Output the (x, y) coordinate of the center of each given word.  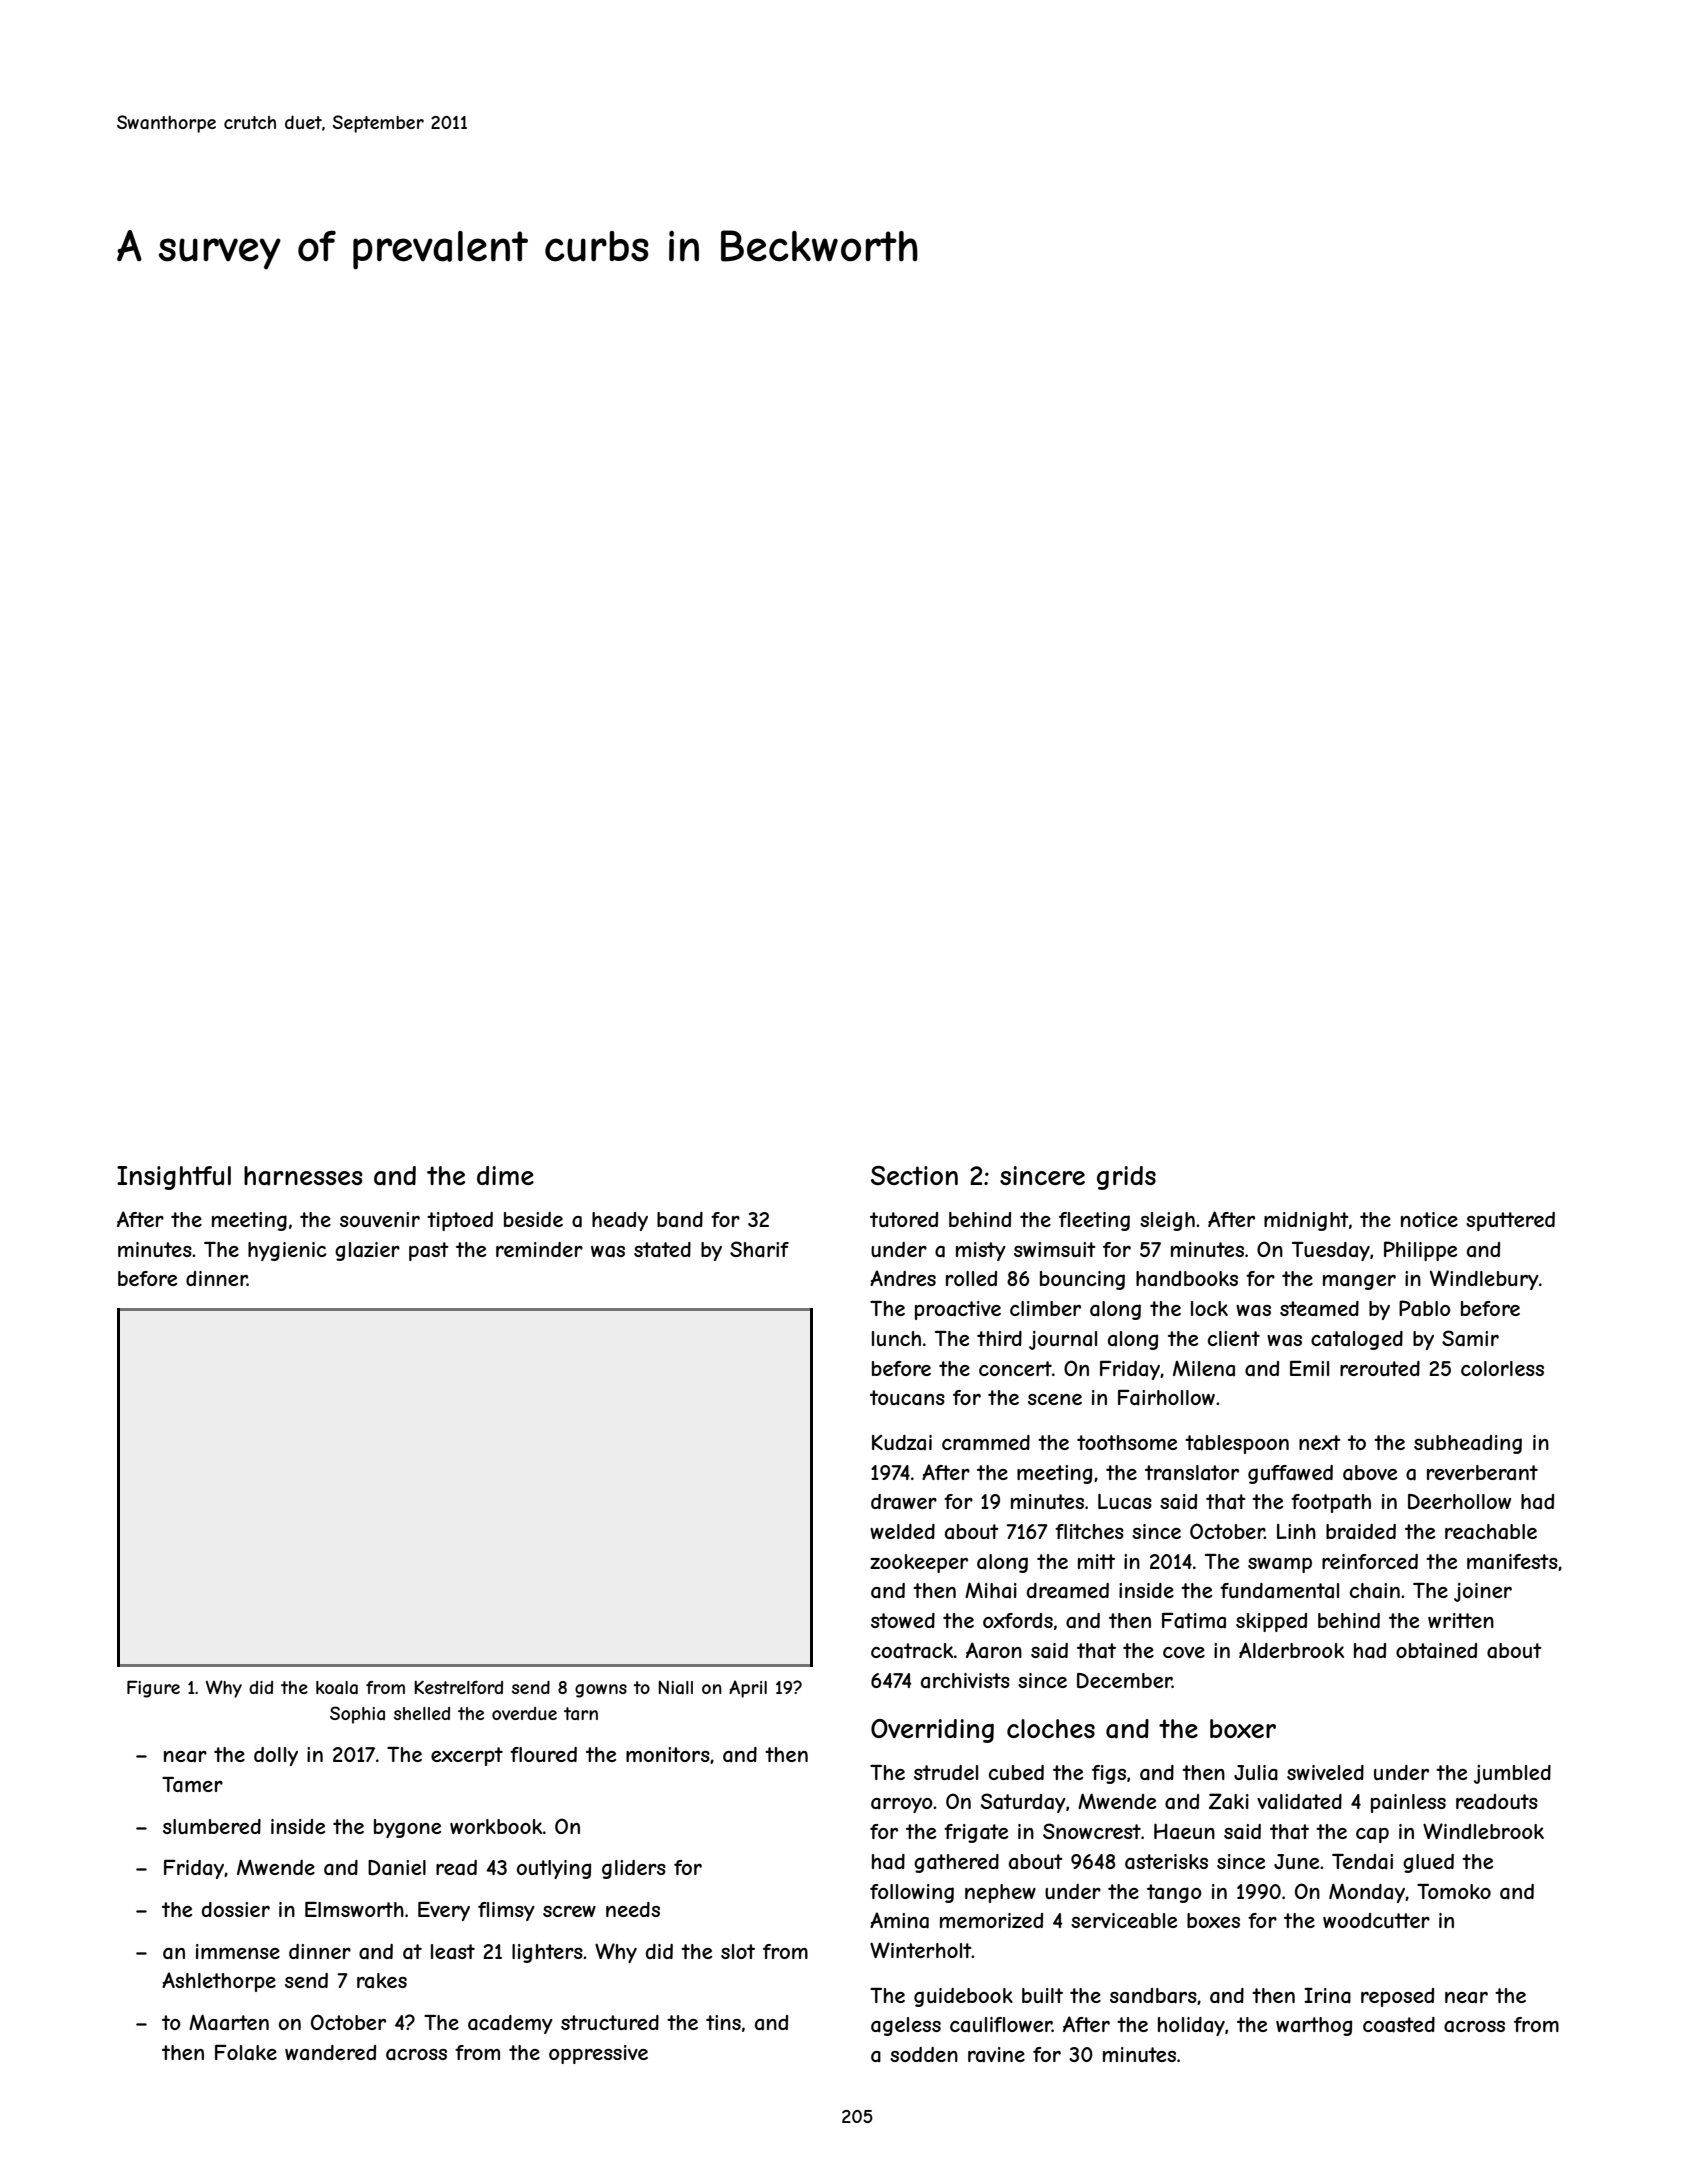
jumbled (1512, 1774)
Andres (903, 1278)
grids (1126, 1178)
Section (914, 1175)
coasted (1399, 2025)
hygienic (287, 1251)
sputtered (1510, 1221)
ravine (996, 2055)
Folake (246, 2053)
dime (505, 1175)
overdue (524, 1713)
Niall (675, 1687)
